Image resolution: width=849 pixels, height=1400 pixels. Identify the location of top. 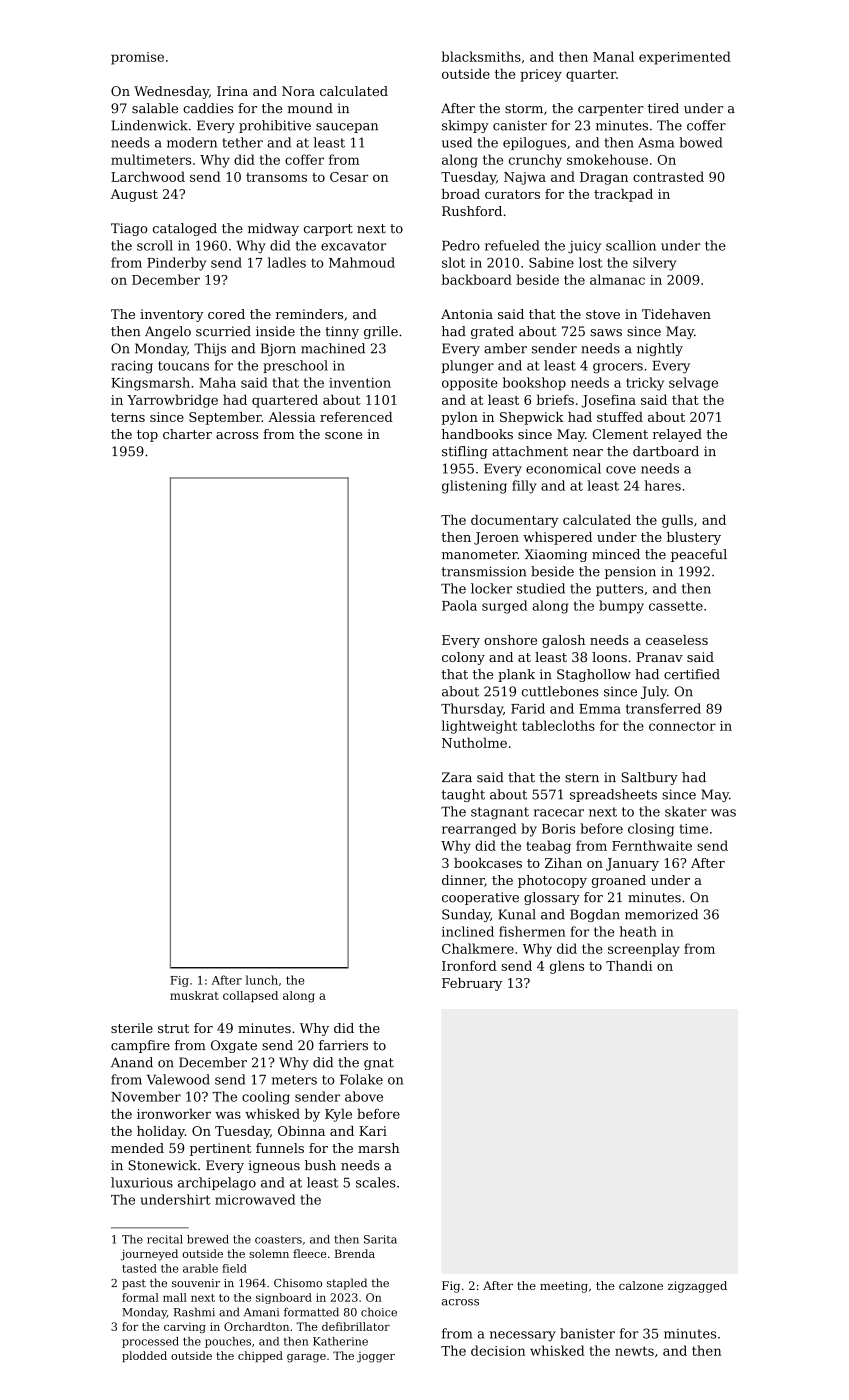
(147, 436).
